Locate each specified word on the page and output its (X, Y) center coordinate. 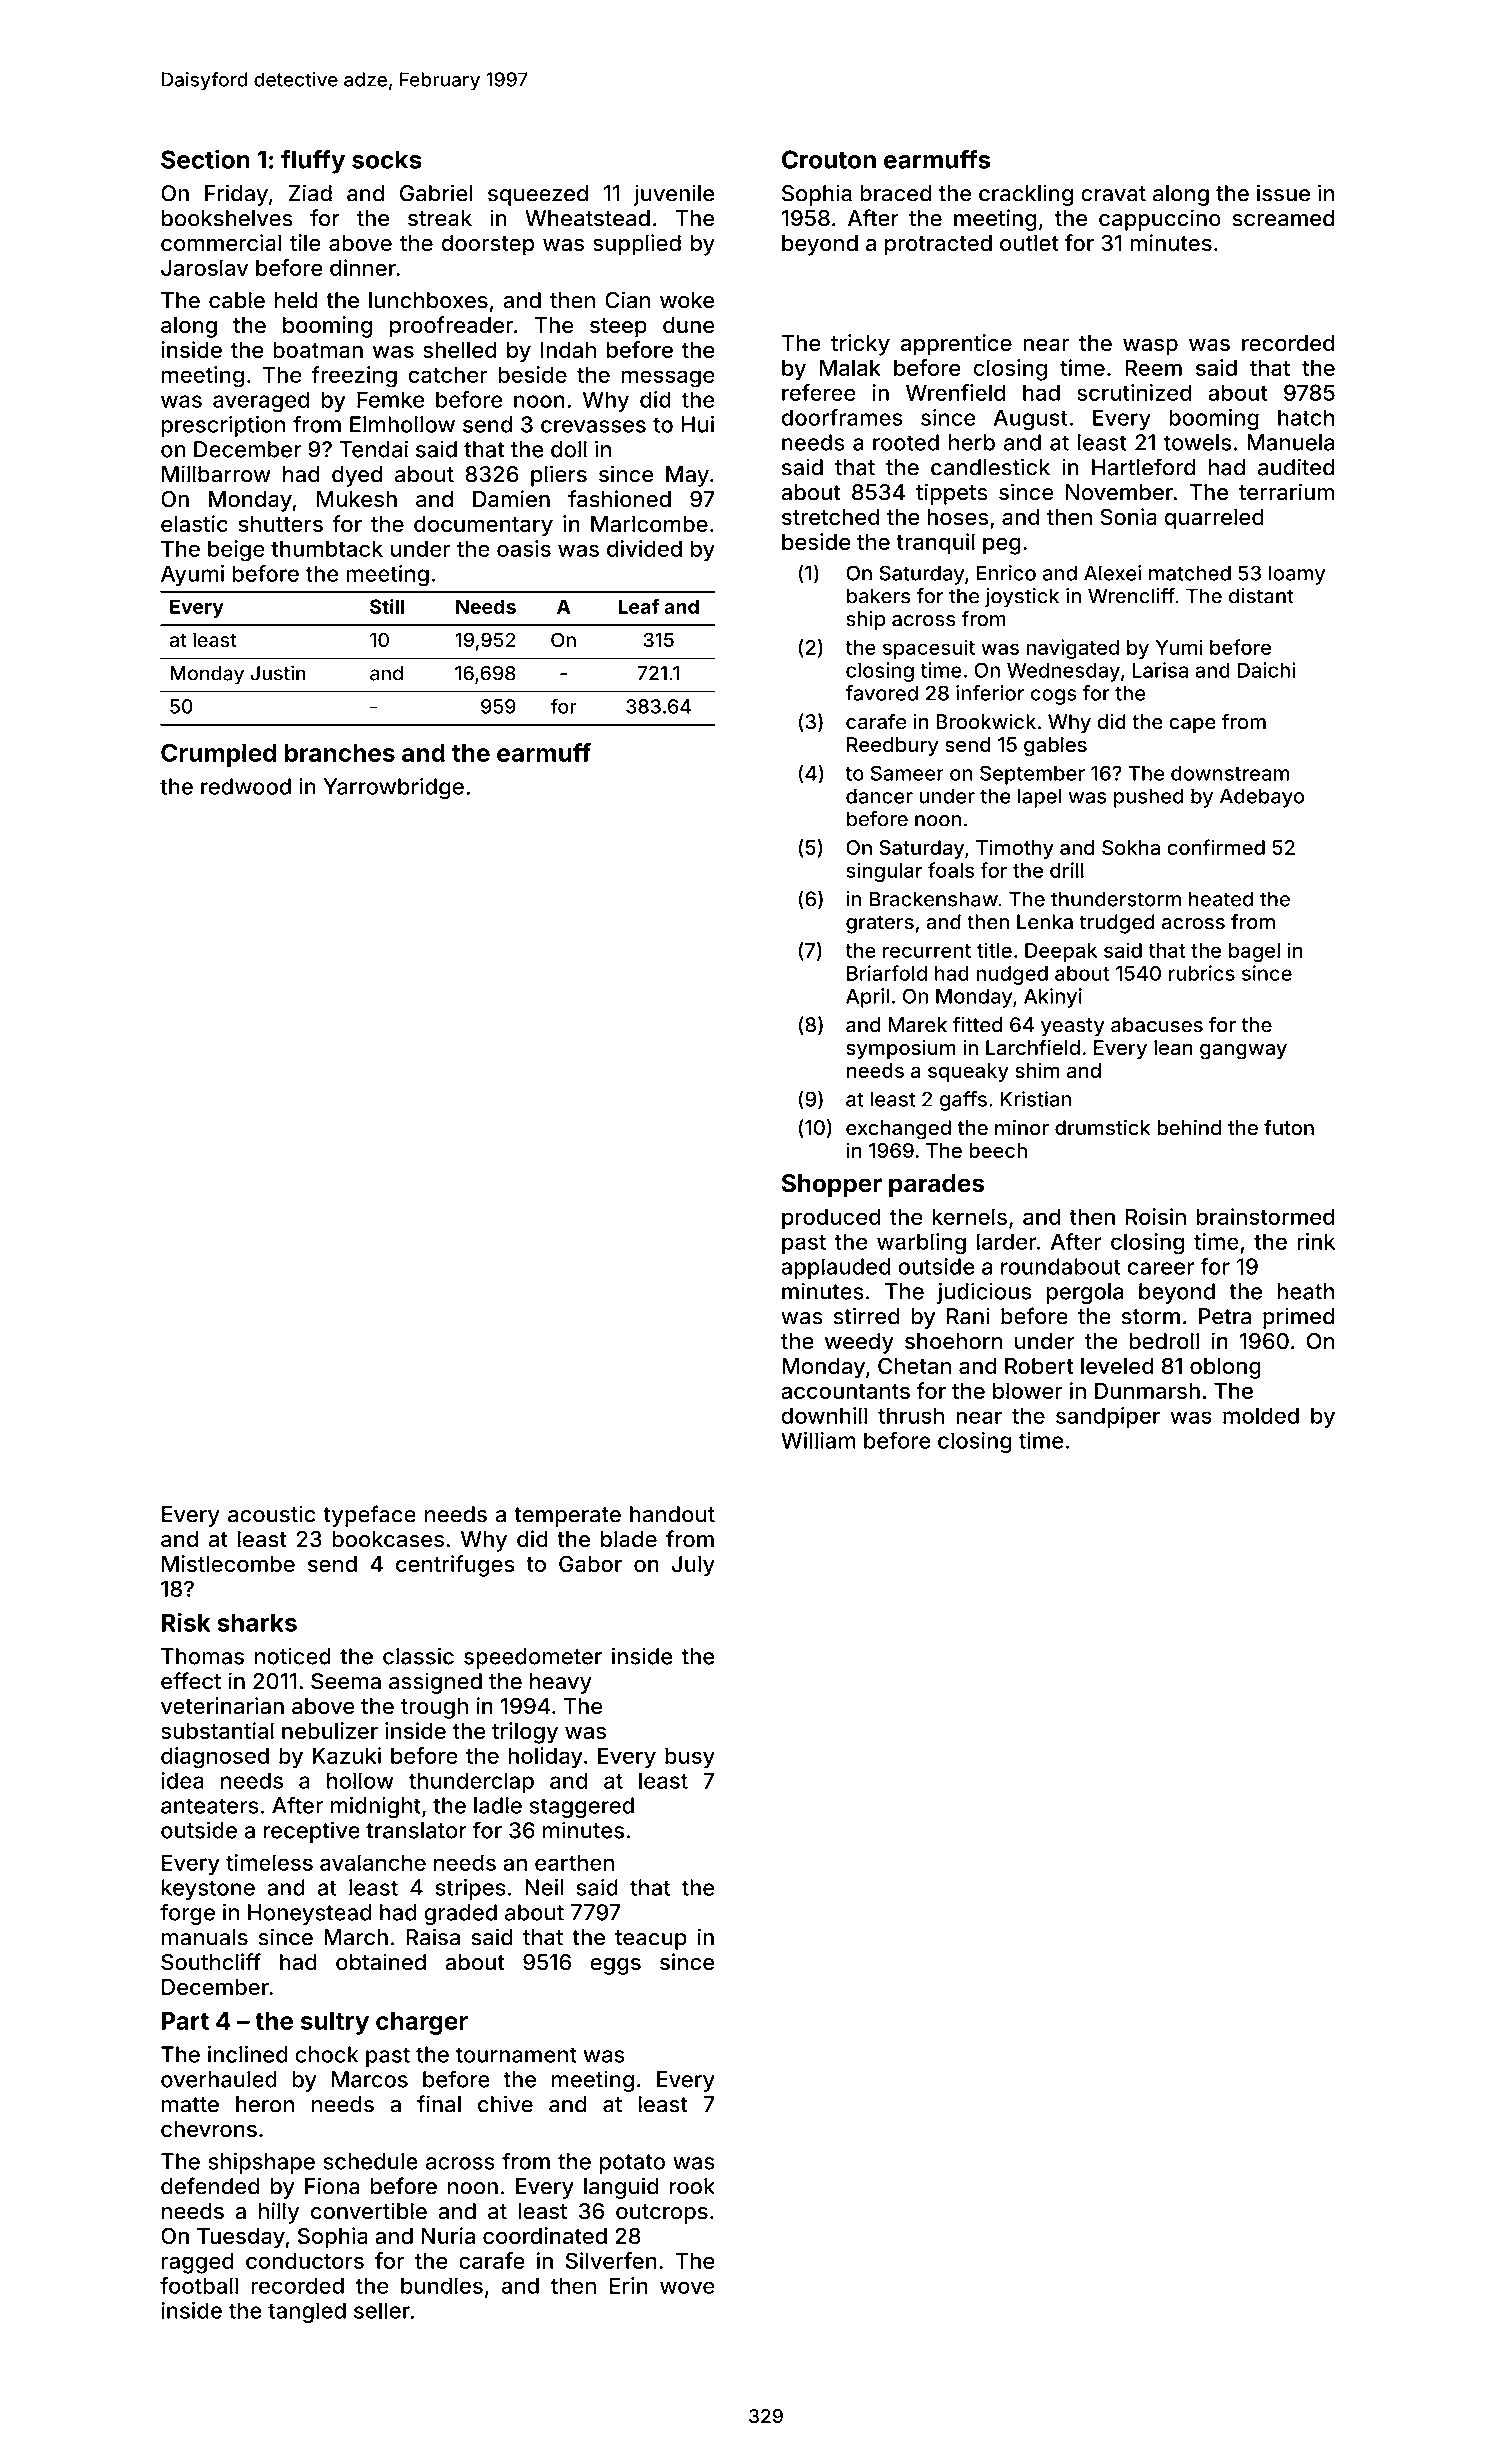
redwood (246, 786)
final (439, 2104)
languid (621, 2188)
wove (687, 2287)
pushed (1148, 798)
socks (387, 159)
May (687, 476)
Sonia (1128, 517)
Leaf (638, 606)
